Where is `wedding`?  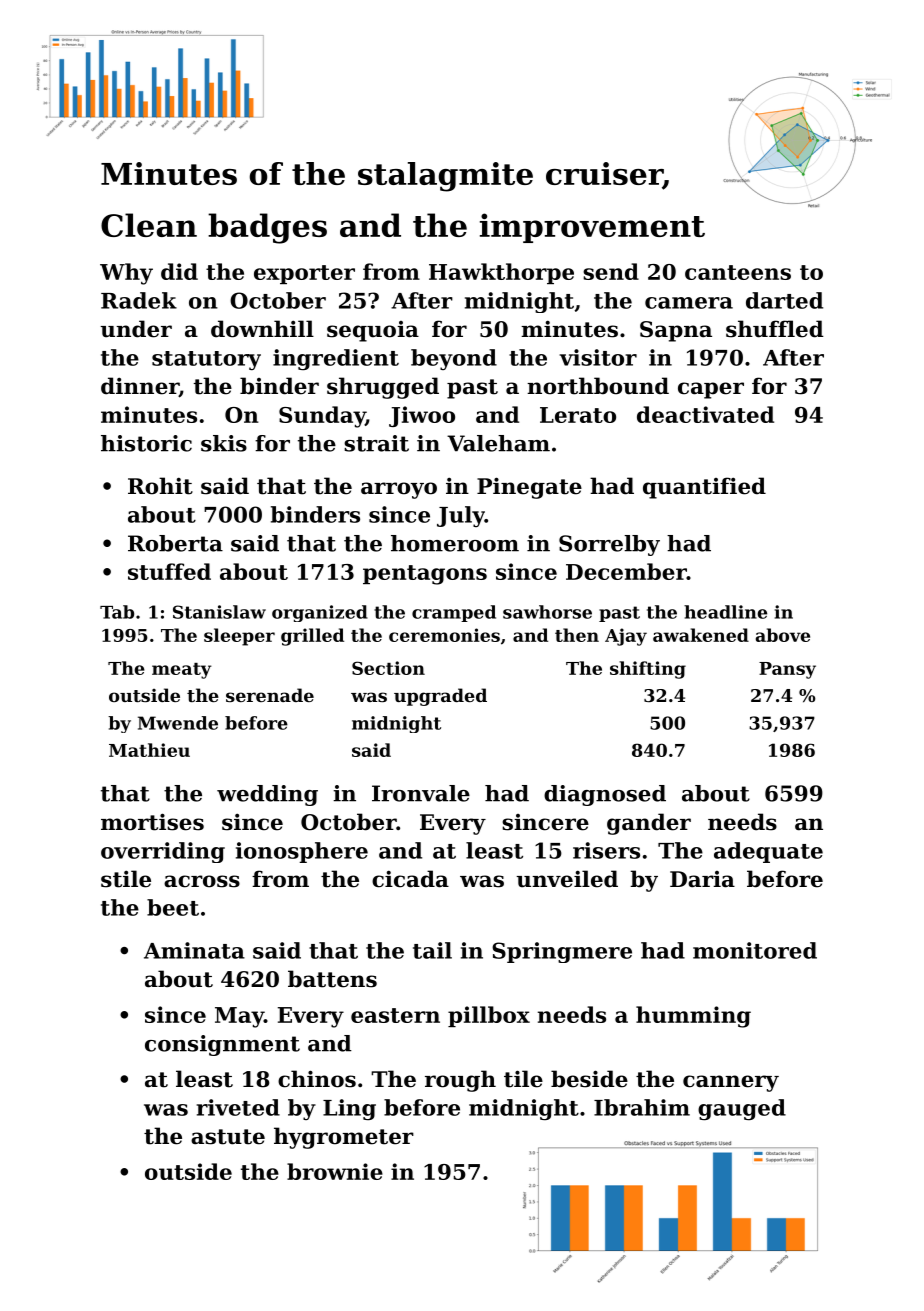 wedding is located at coordinates (267, 795).
